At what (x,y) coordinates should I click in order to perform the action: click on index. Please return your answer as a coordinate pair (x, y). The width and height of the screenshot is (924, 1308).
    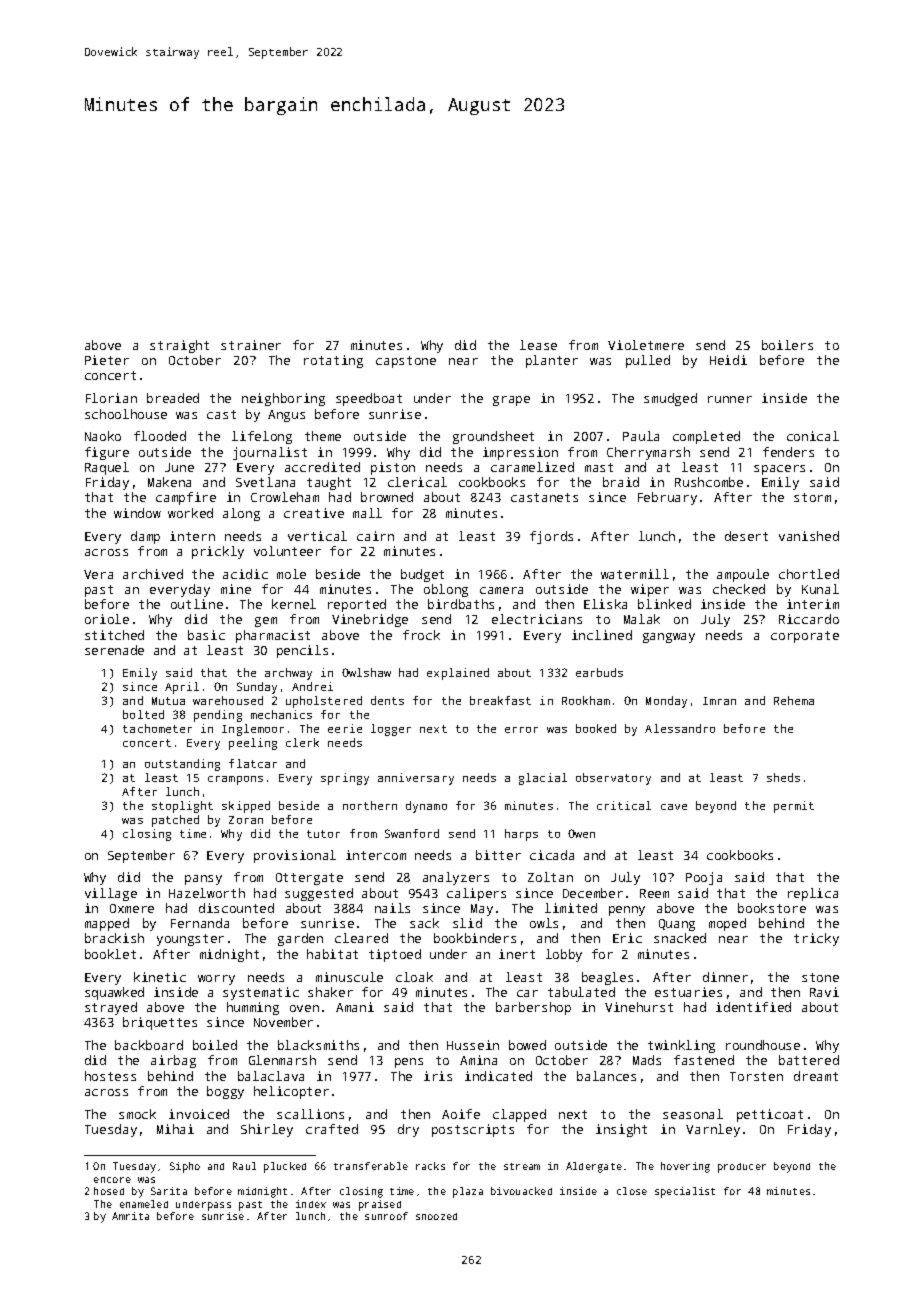
    Looking at the image, I should click on (311, 1204).
